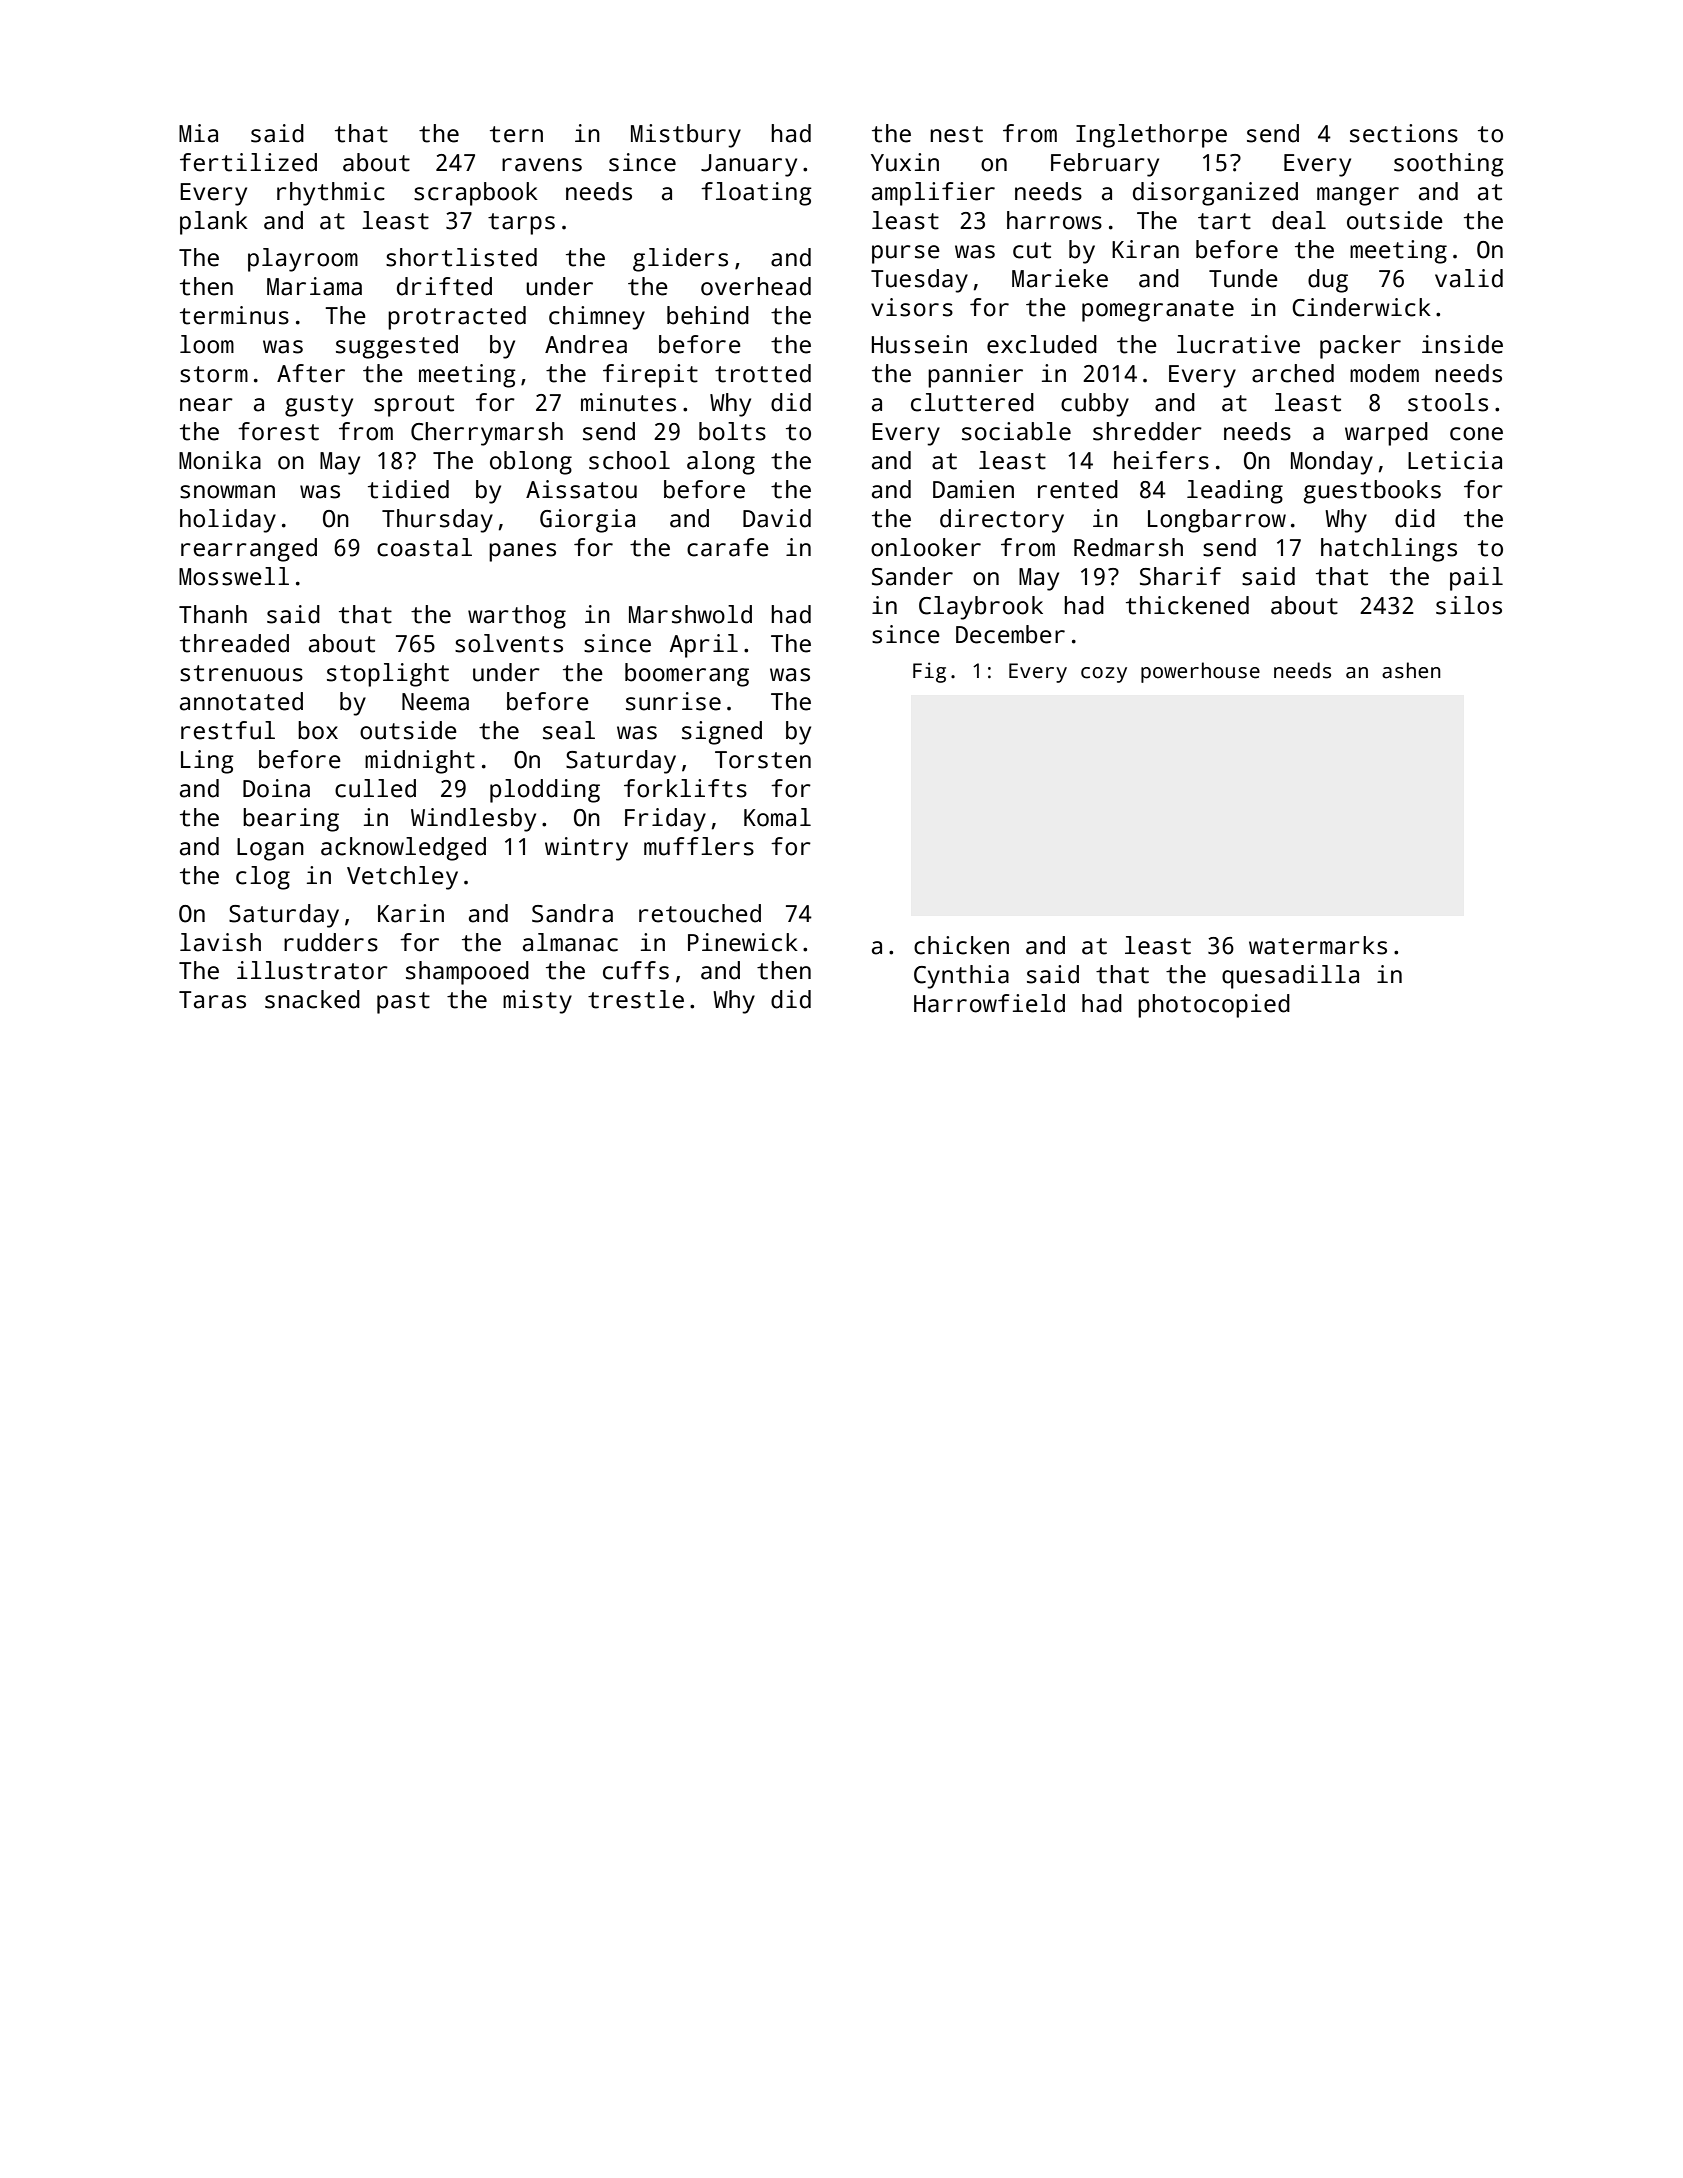  Describe the element at coordinates (331, 194) in the screenshot. I see `rhythmic` at that location.
